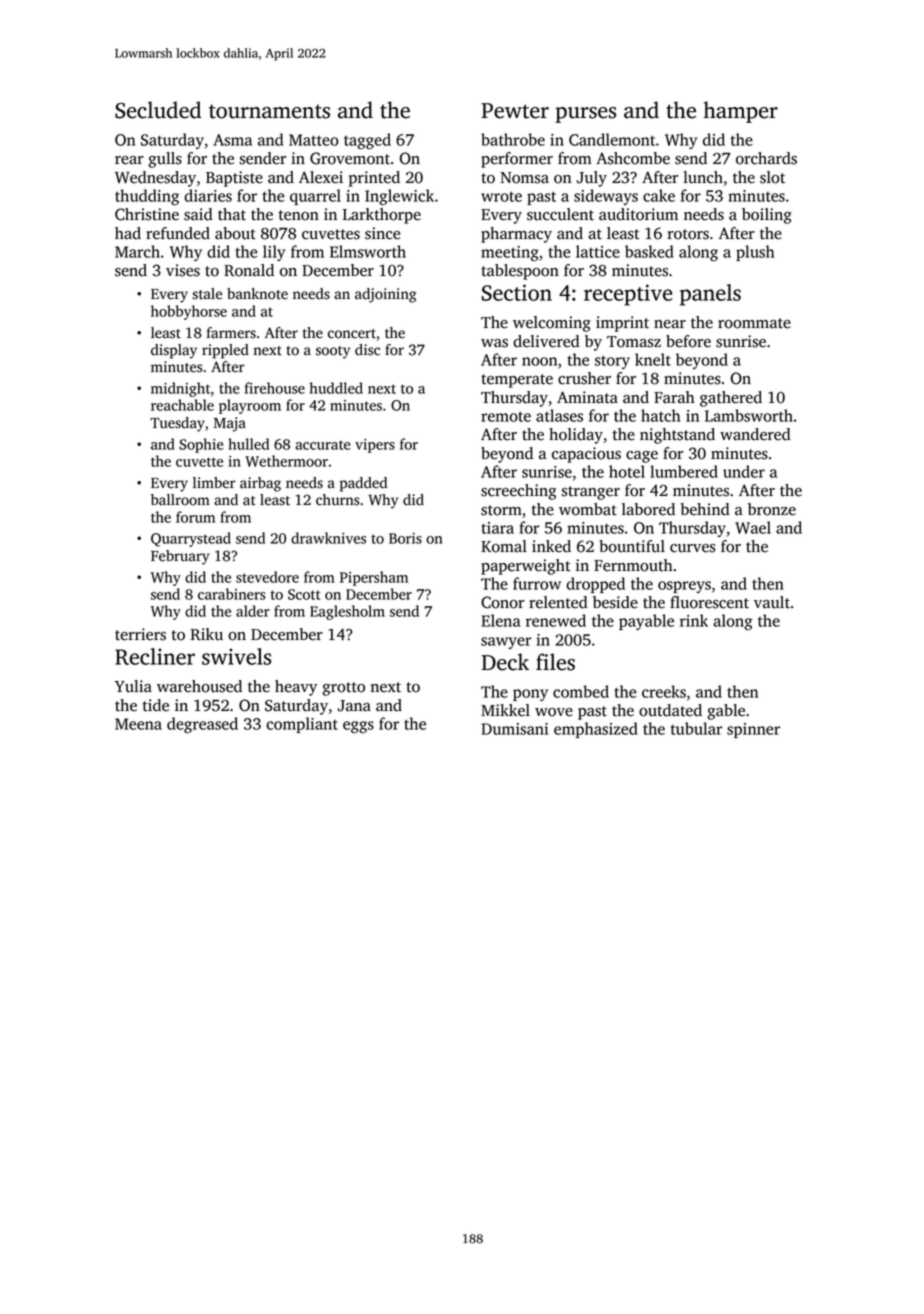 The image size is (924, 1314). I want to click on airbag, so click(260, 484).
